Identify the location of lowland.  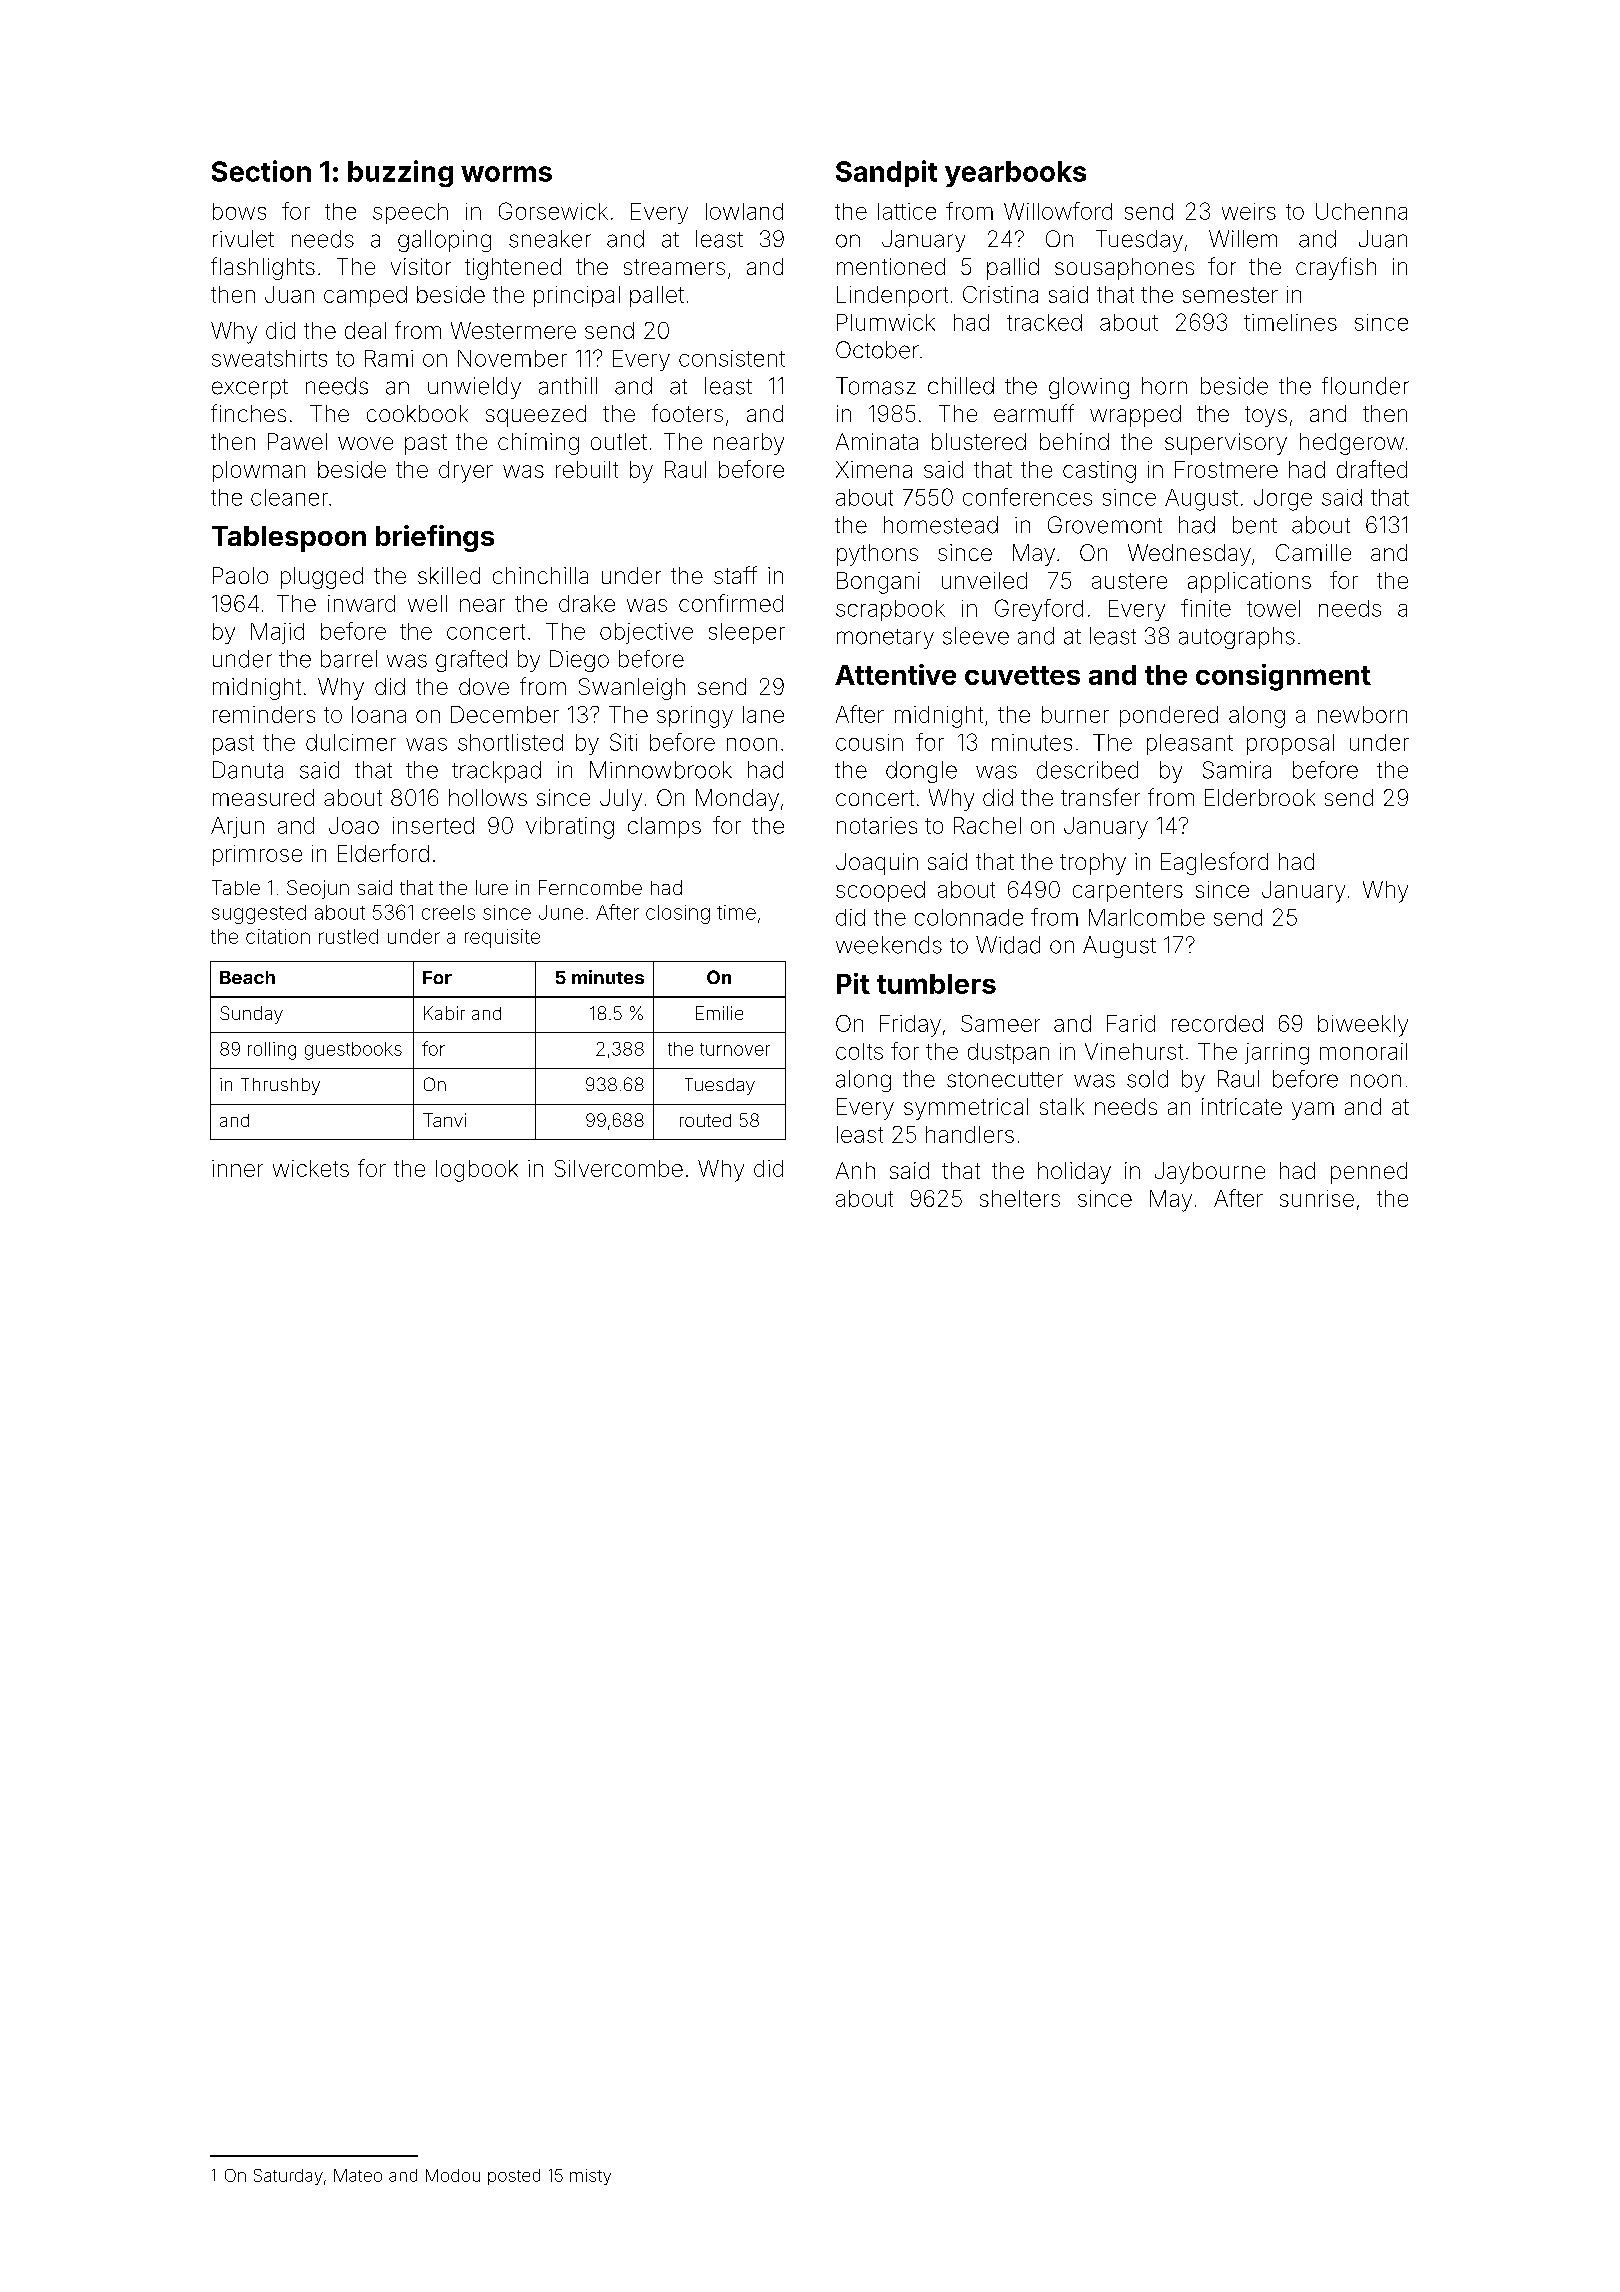
(744, 211).
